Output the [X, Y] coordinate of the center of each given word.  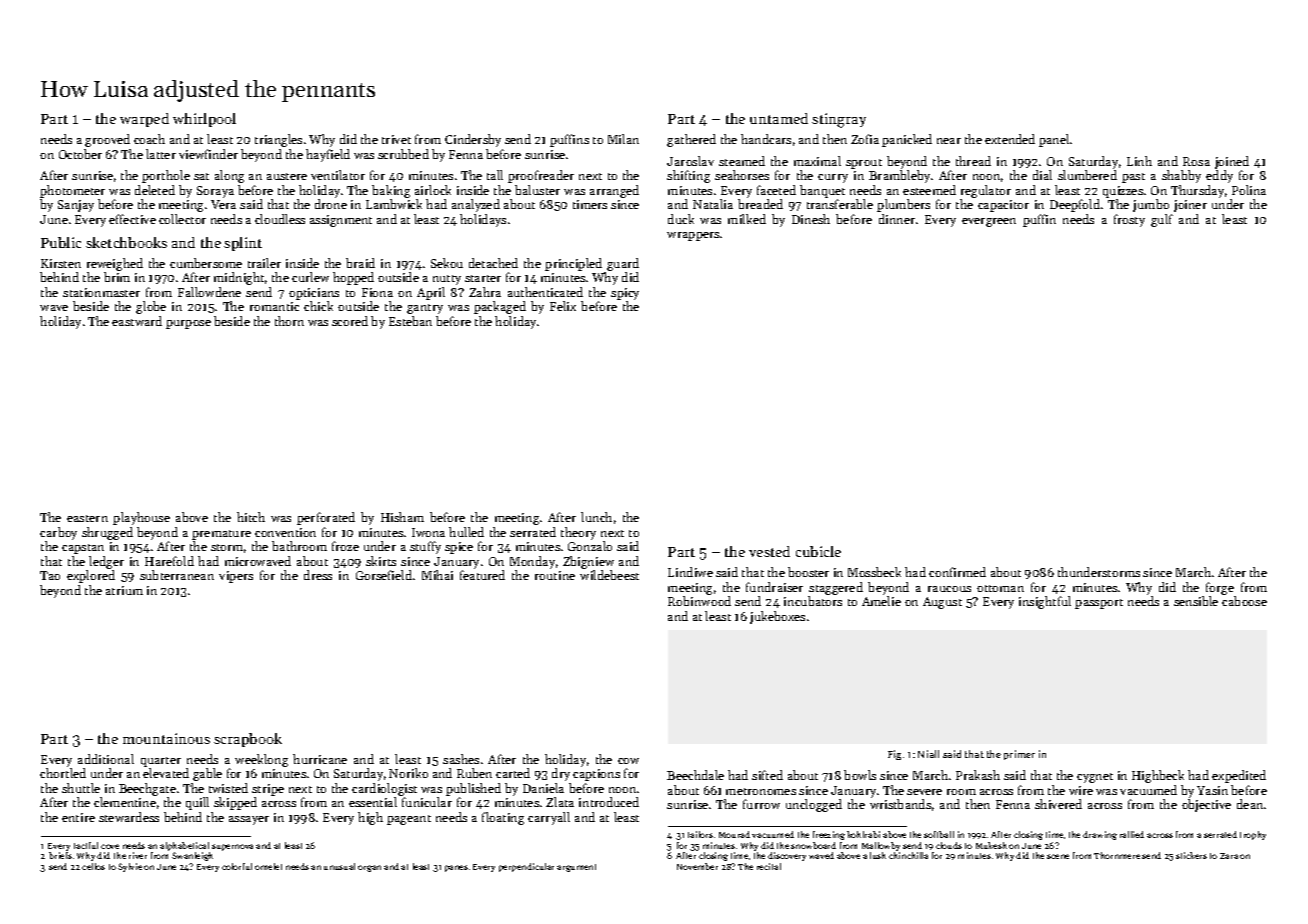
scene [1058, 856]
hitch [251, 517]
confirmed [957, 572]
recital [769, 866]
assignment [341, 221]
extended [1010, 139]
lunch [596, 517]
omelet [268, 866]
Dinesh [811, 219]
